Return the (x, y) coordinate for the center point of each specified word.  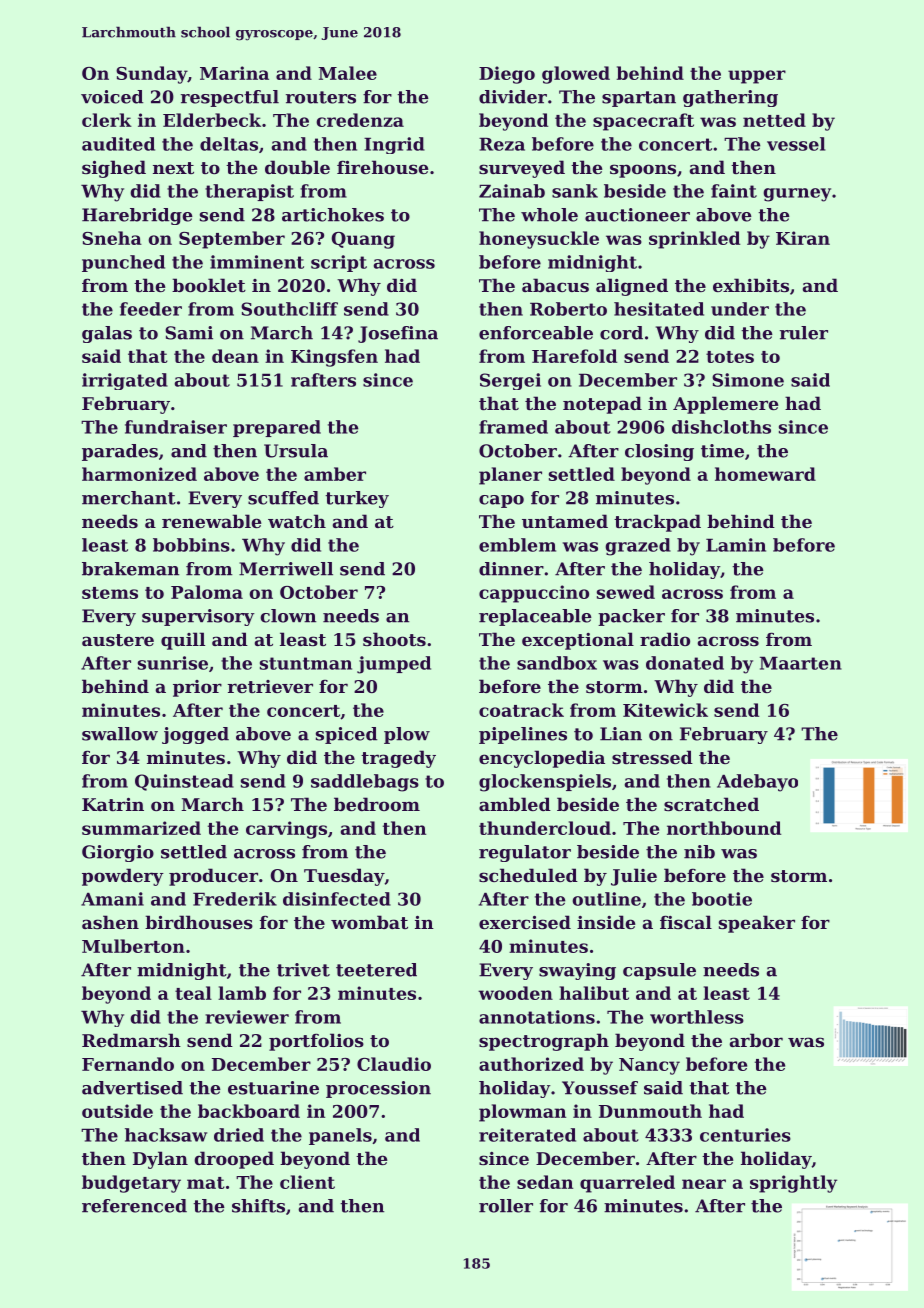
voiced (112, 97)
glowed (576, 75)
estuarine (273, 1088)
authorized (531, 1064)
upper (757, 77)
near (704, 1184)
